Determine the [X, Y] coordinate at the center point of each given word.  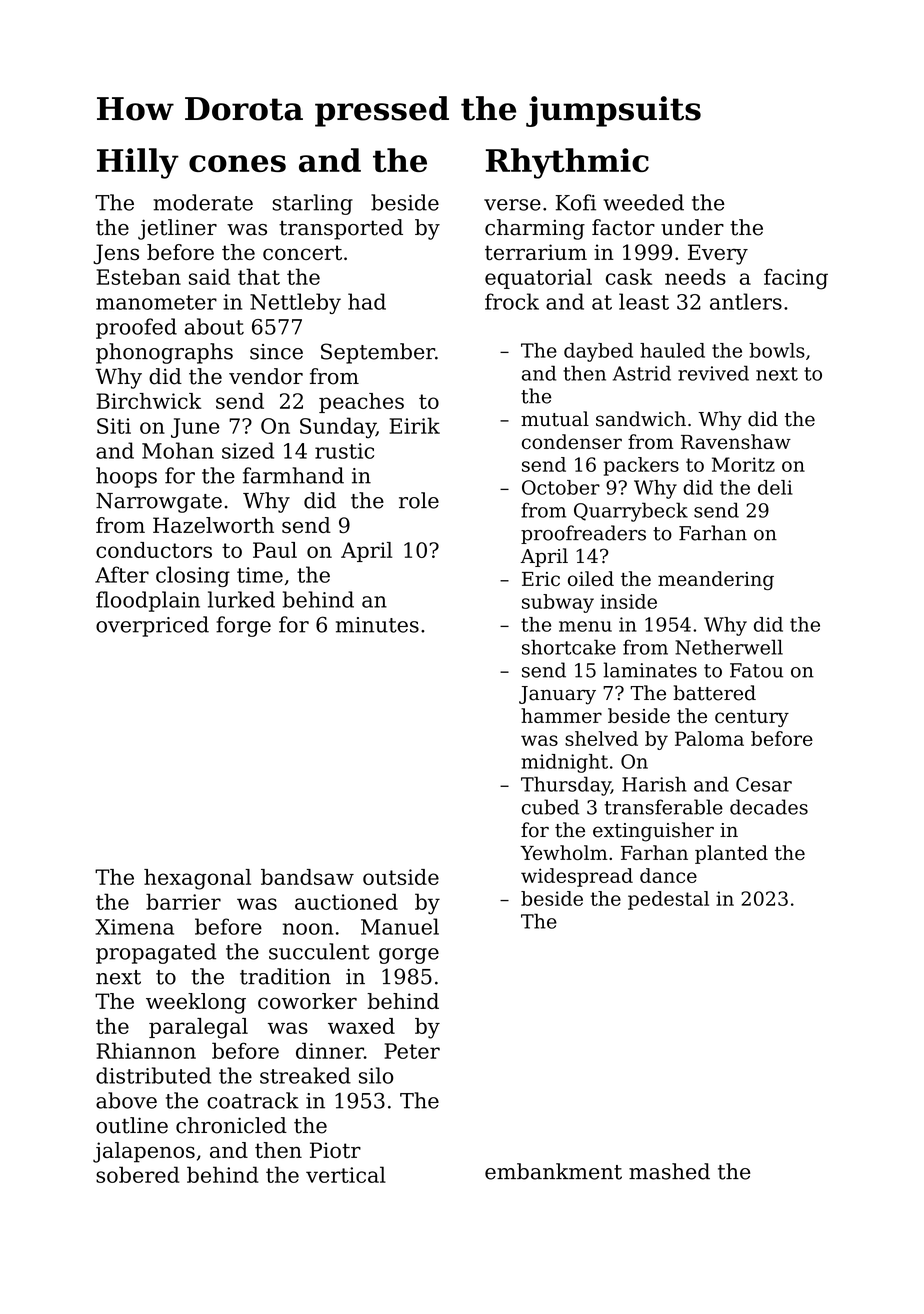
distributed [153, 1075]
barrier [183, 901]
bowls [777, 350]
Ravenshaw [736, 441]
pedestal [668, 900]
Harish [654, 784]
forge [243, 626]
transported [341, 229]
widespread [577, 877]
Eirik [414, 425]
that [259, 276]
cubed [550, 807]
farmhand [293, 475]
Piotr [335, 1150]
